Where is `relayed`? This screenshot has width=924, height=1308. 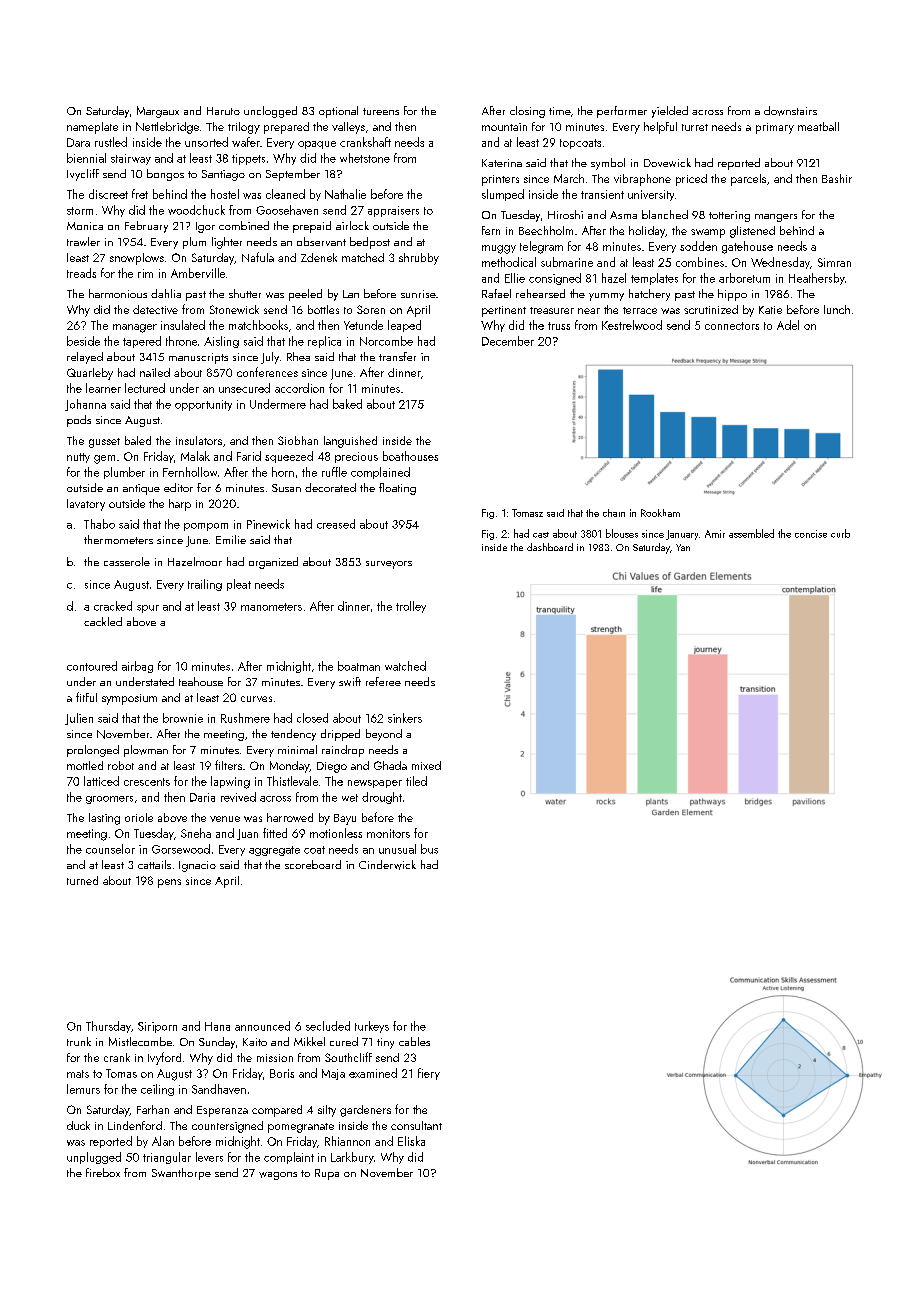
relayed is located at coordinates (85, 358).
